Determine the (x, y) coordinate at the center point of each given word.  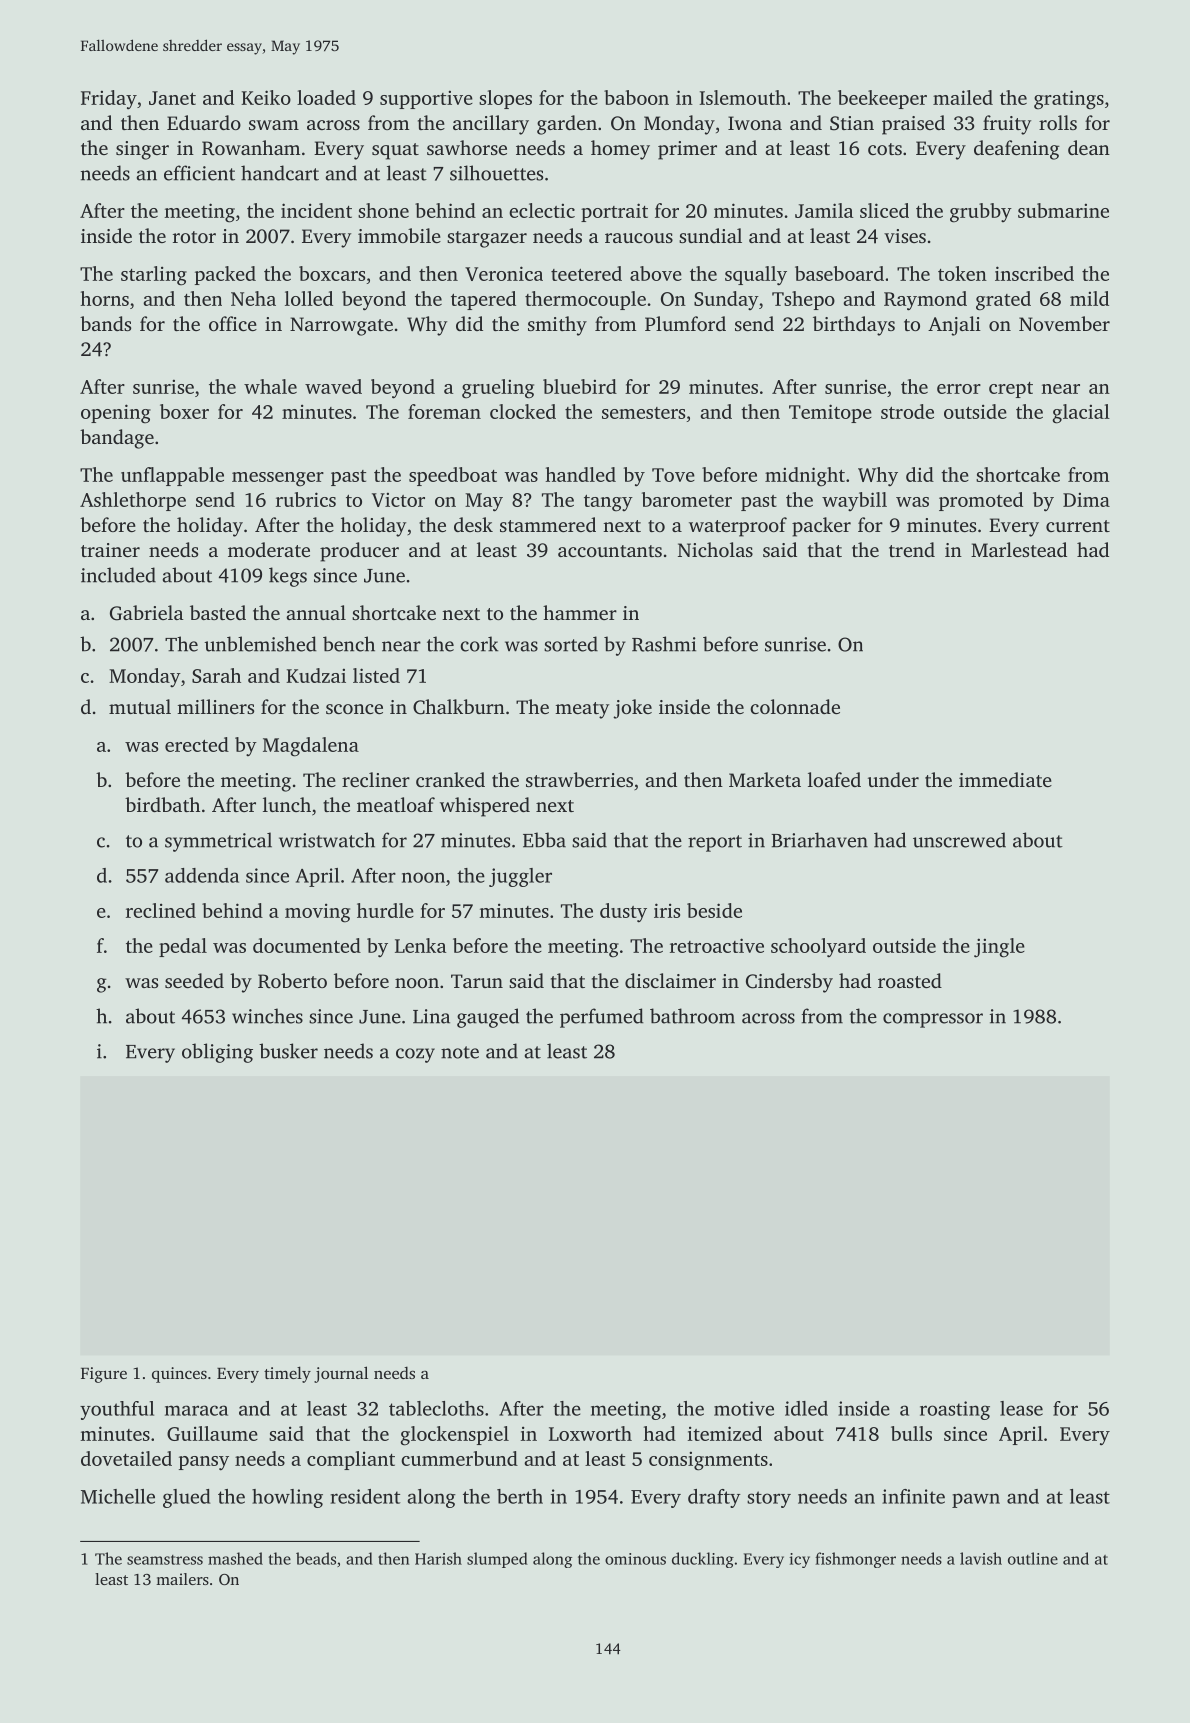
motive (744, 1408)
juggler (520, 877)
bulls (911, 1433)
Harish (438, 1558)
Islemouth (742, 97)
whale (270, 386)
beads (316, 1558)
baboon (636, 97)
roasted (910, 980)
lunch (287, 804)
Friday (109, 99)
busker (288, 1051)
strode (907, 411)
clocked (523, 411)
